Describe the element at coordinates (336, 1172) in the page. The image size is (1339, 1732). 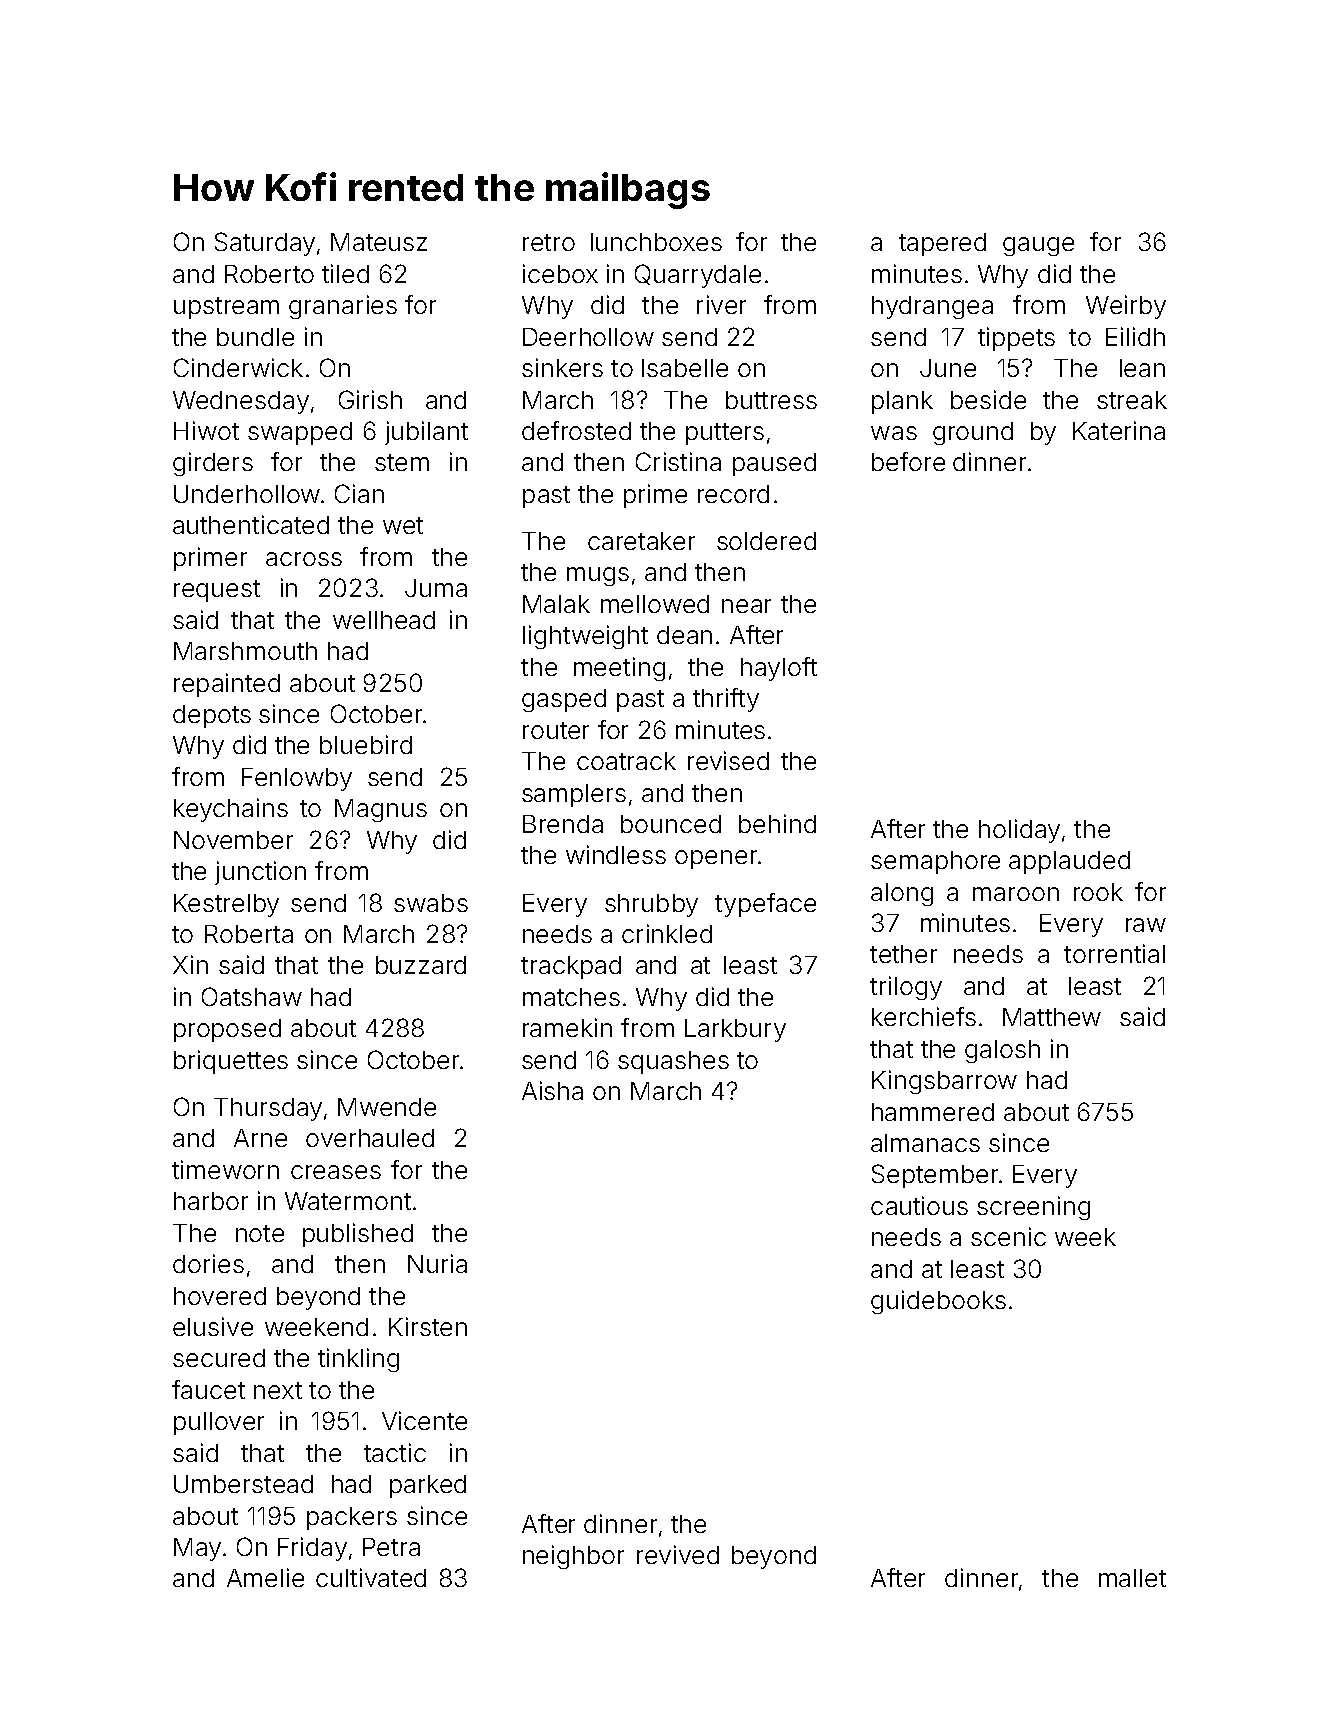
I see `creases` at that location.
